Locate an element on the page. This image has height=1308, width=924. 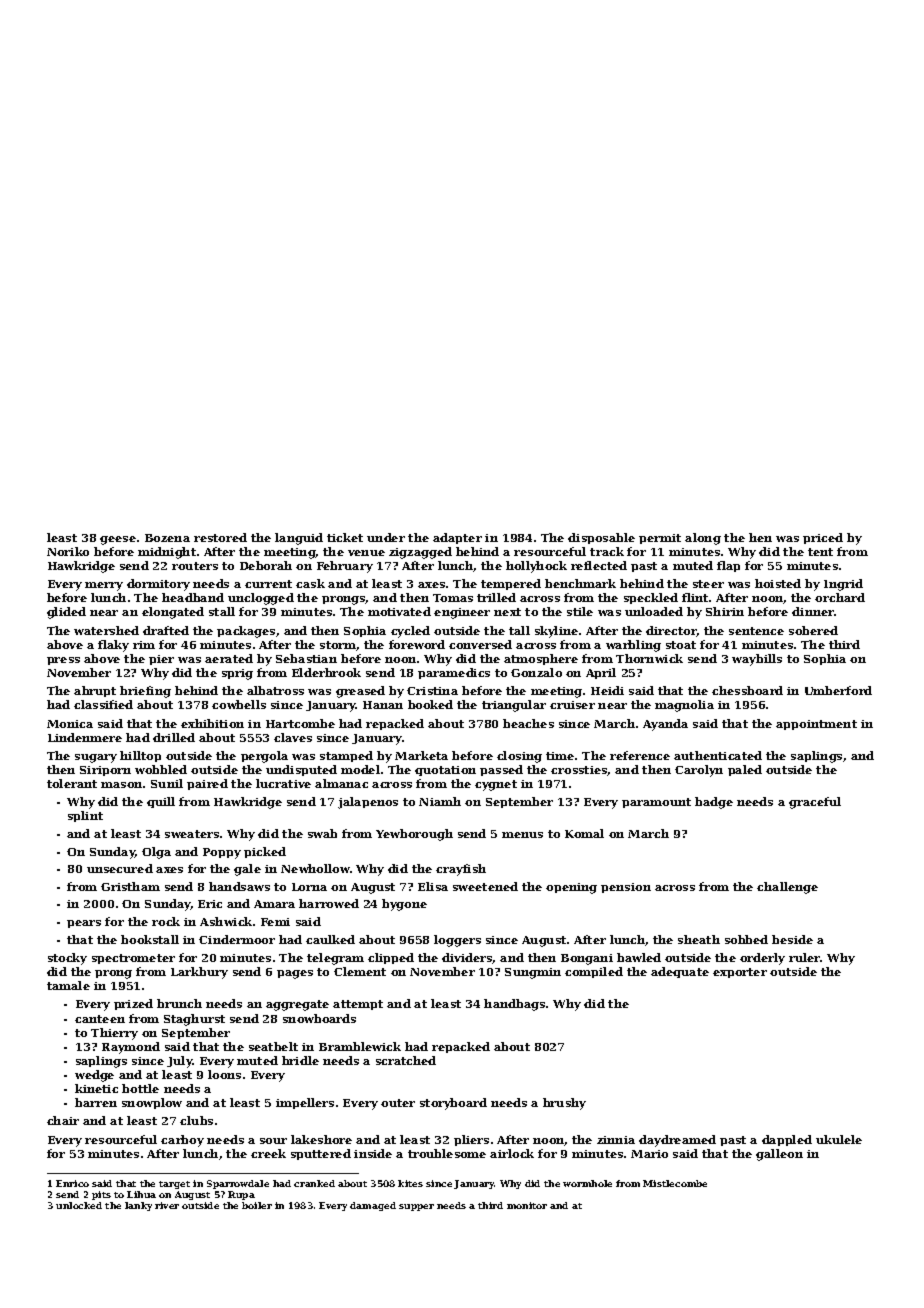
galleon is located at coordinates (779, 1155).
